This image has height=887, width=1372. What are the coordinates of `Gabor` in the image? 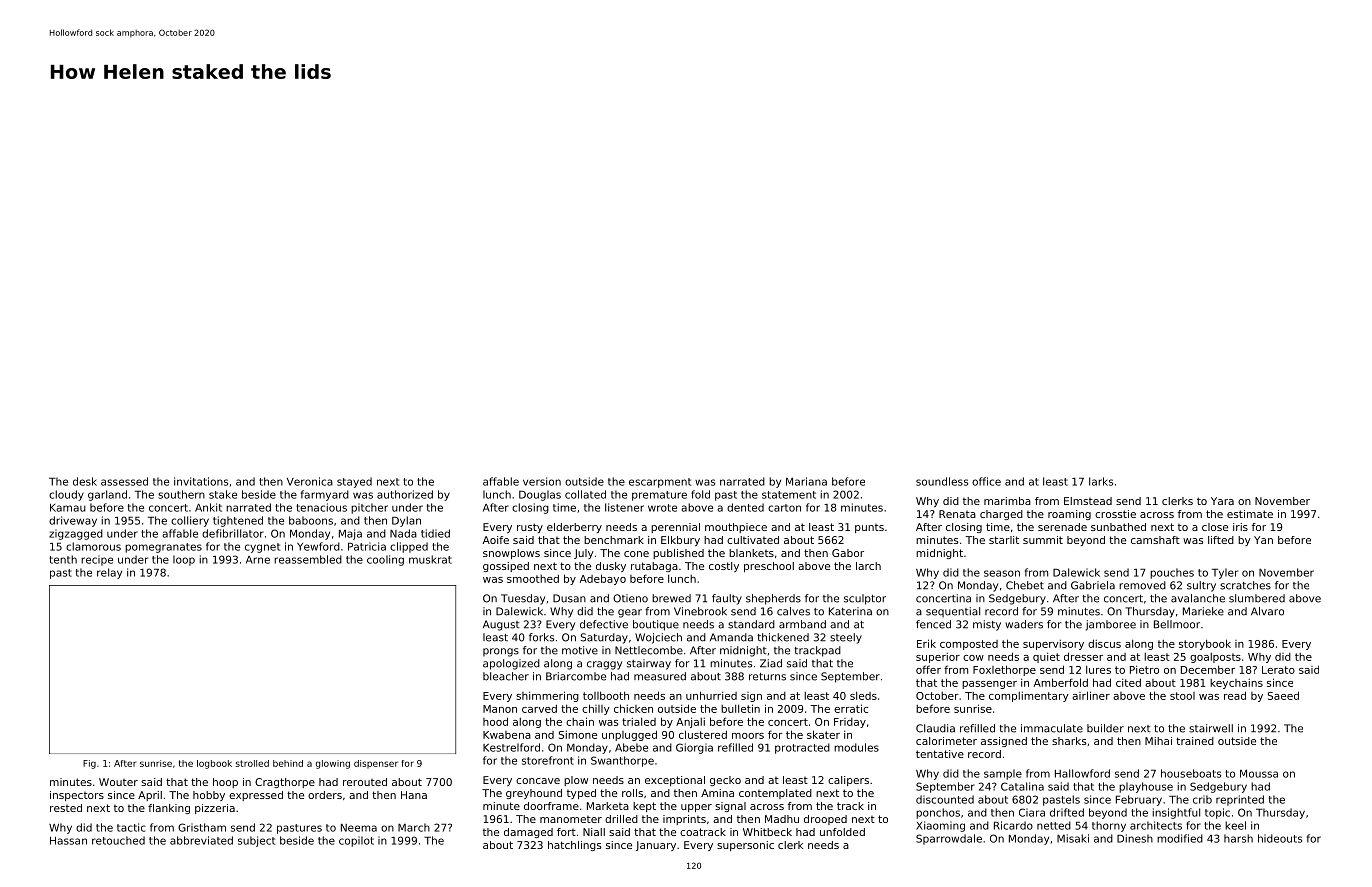 It's located at (848, 553).
